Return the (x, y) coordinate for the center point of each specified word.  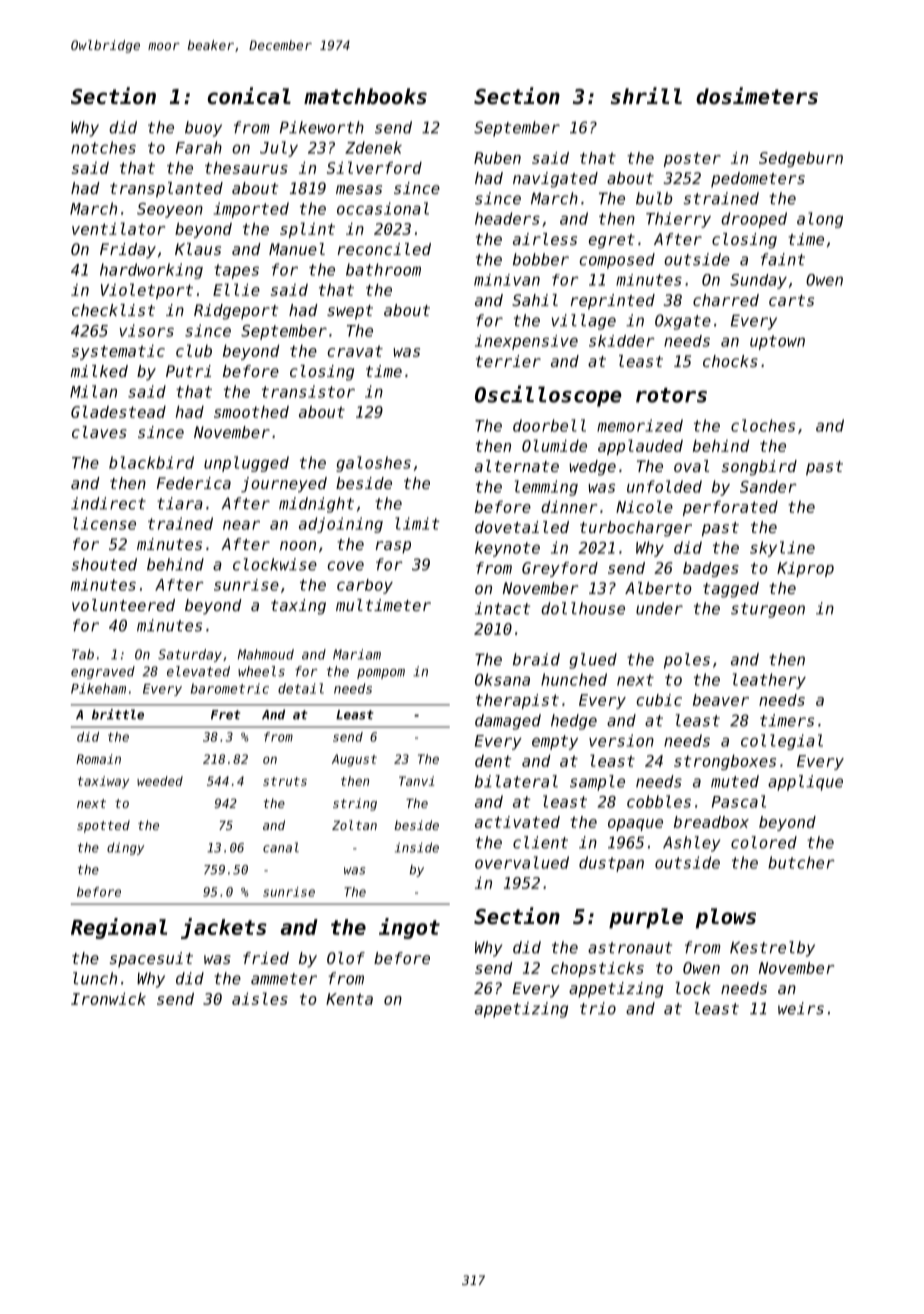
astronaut (630, 948)
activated (517, 822)
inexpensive (526, 342)
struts (285, 781)
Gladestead (118, 411)
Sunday (758, 281)
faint (783, 259)
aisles (260, 998)
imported (251, 210)
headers (507, 218)
